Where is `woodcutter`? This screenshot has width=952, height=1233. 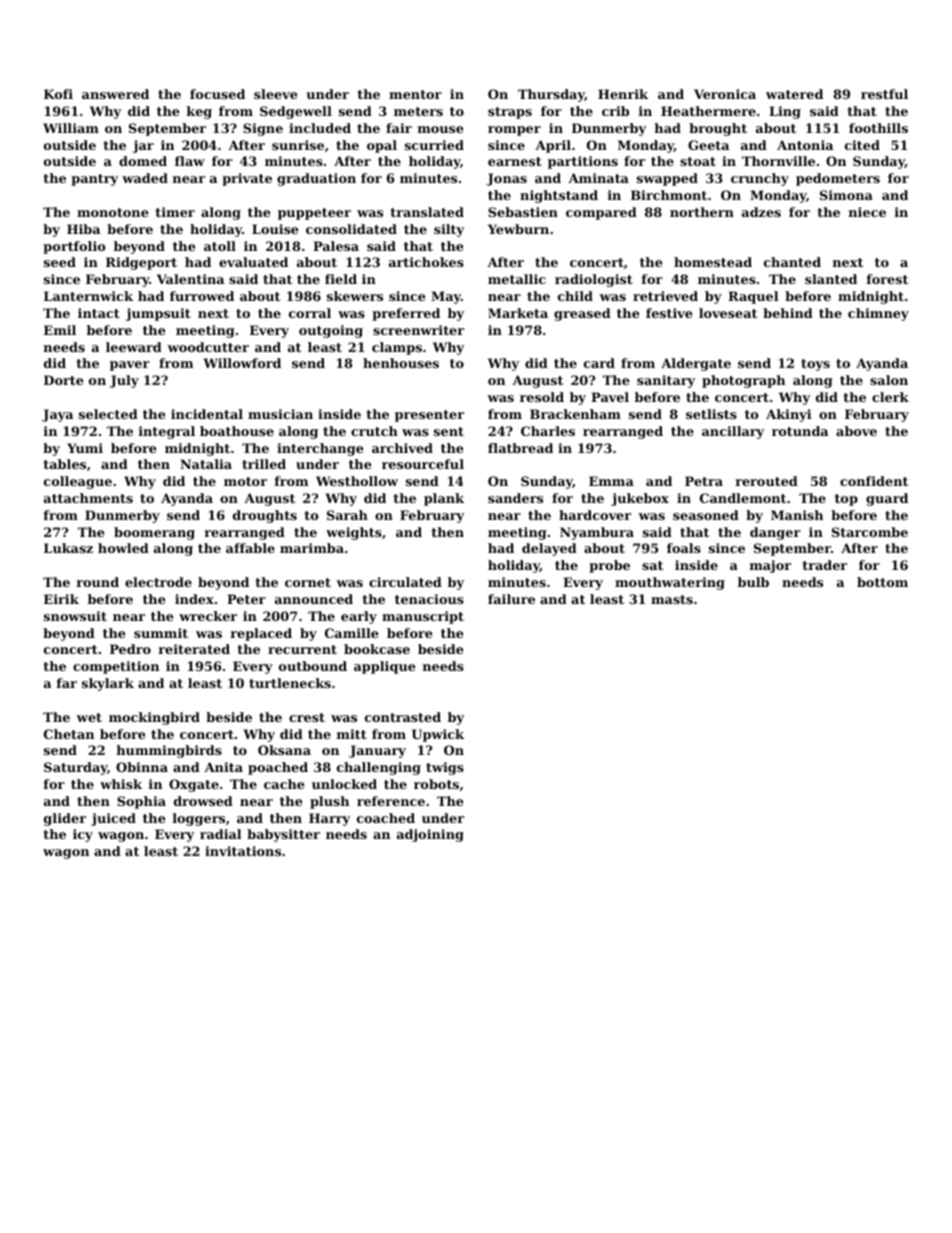 woodcutter is located at coordinates (208, 347).
